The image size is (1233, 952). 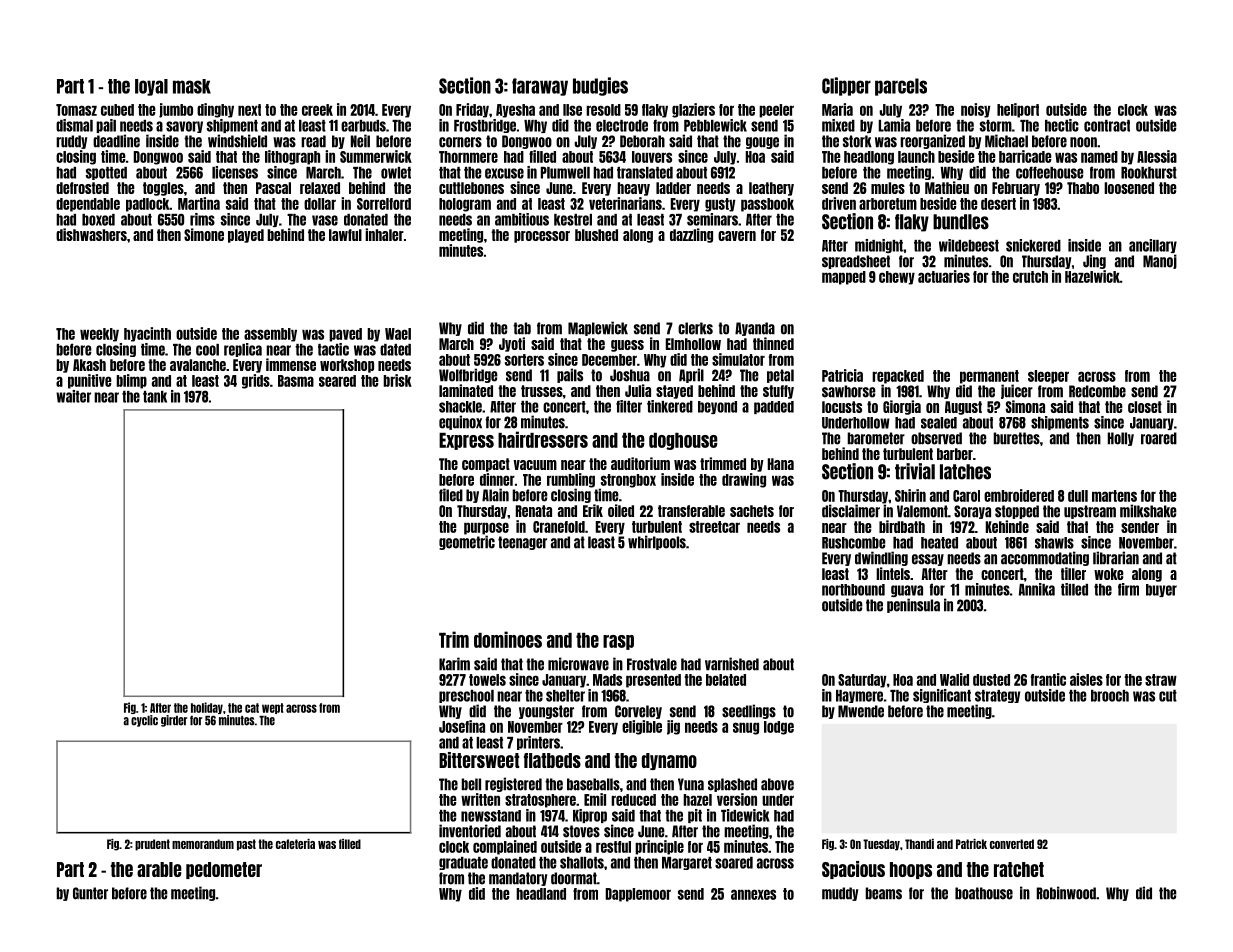 What do you see at coordinates (1030, 277) in the image?
I see `crutch` at bounding box center [1030, 277].
